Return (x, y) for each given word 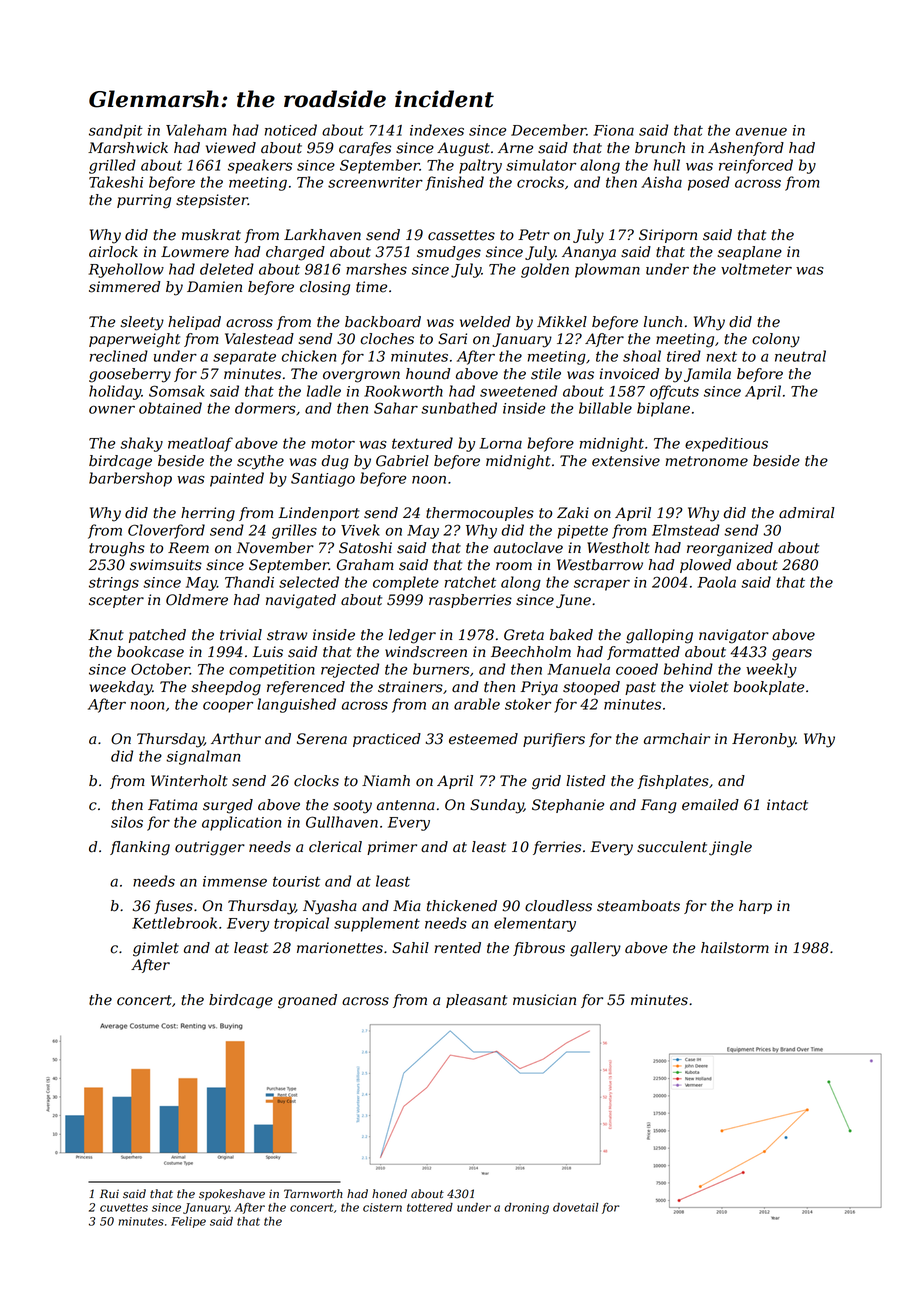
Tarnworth (313, 1194)
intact (787, 805)
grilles (294, 531)
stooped (591, 688)
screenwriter (375, 182)
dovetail (576, 1207)
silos (127, 822)
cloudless (558, 906)
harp (755, 907)
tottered (430, 1207)
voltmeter (756, 269)
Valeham (196, 130)
